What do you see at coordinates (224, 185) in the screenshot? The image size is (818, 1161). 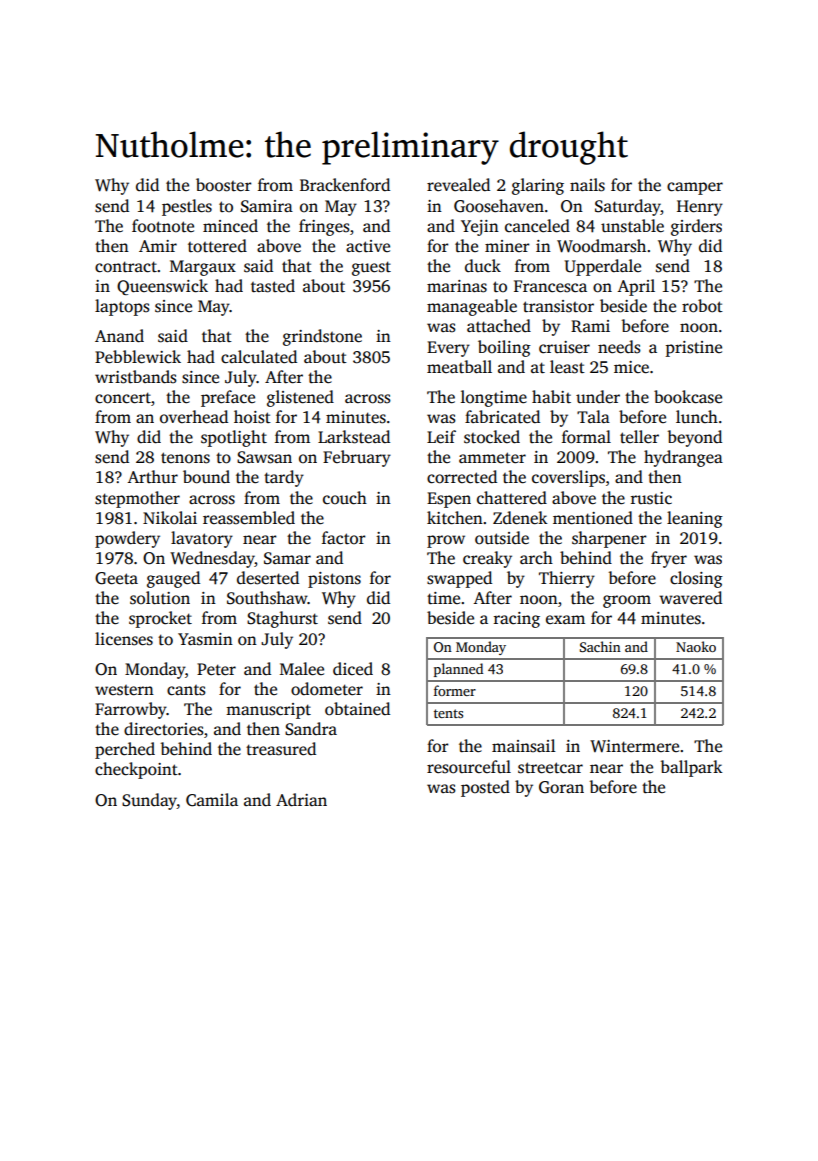 I see `booster` at bounding box center [224, 185].
